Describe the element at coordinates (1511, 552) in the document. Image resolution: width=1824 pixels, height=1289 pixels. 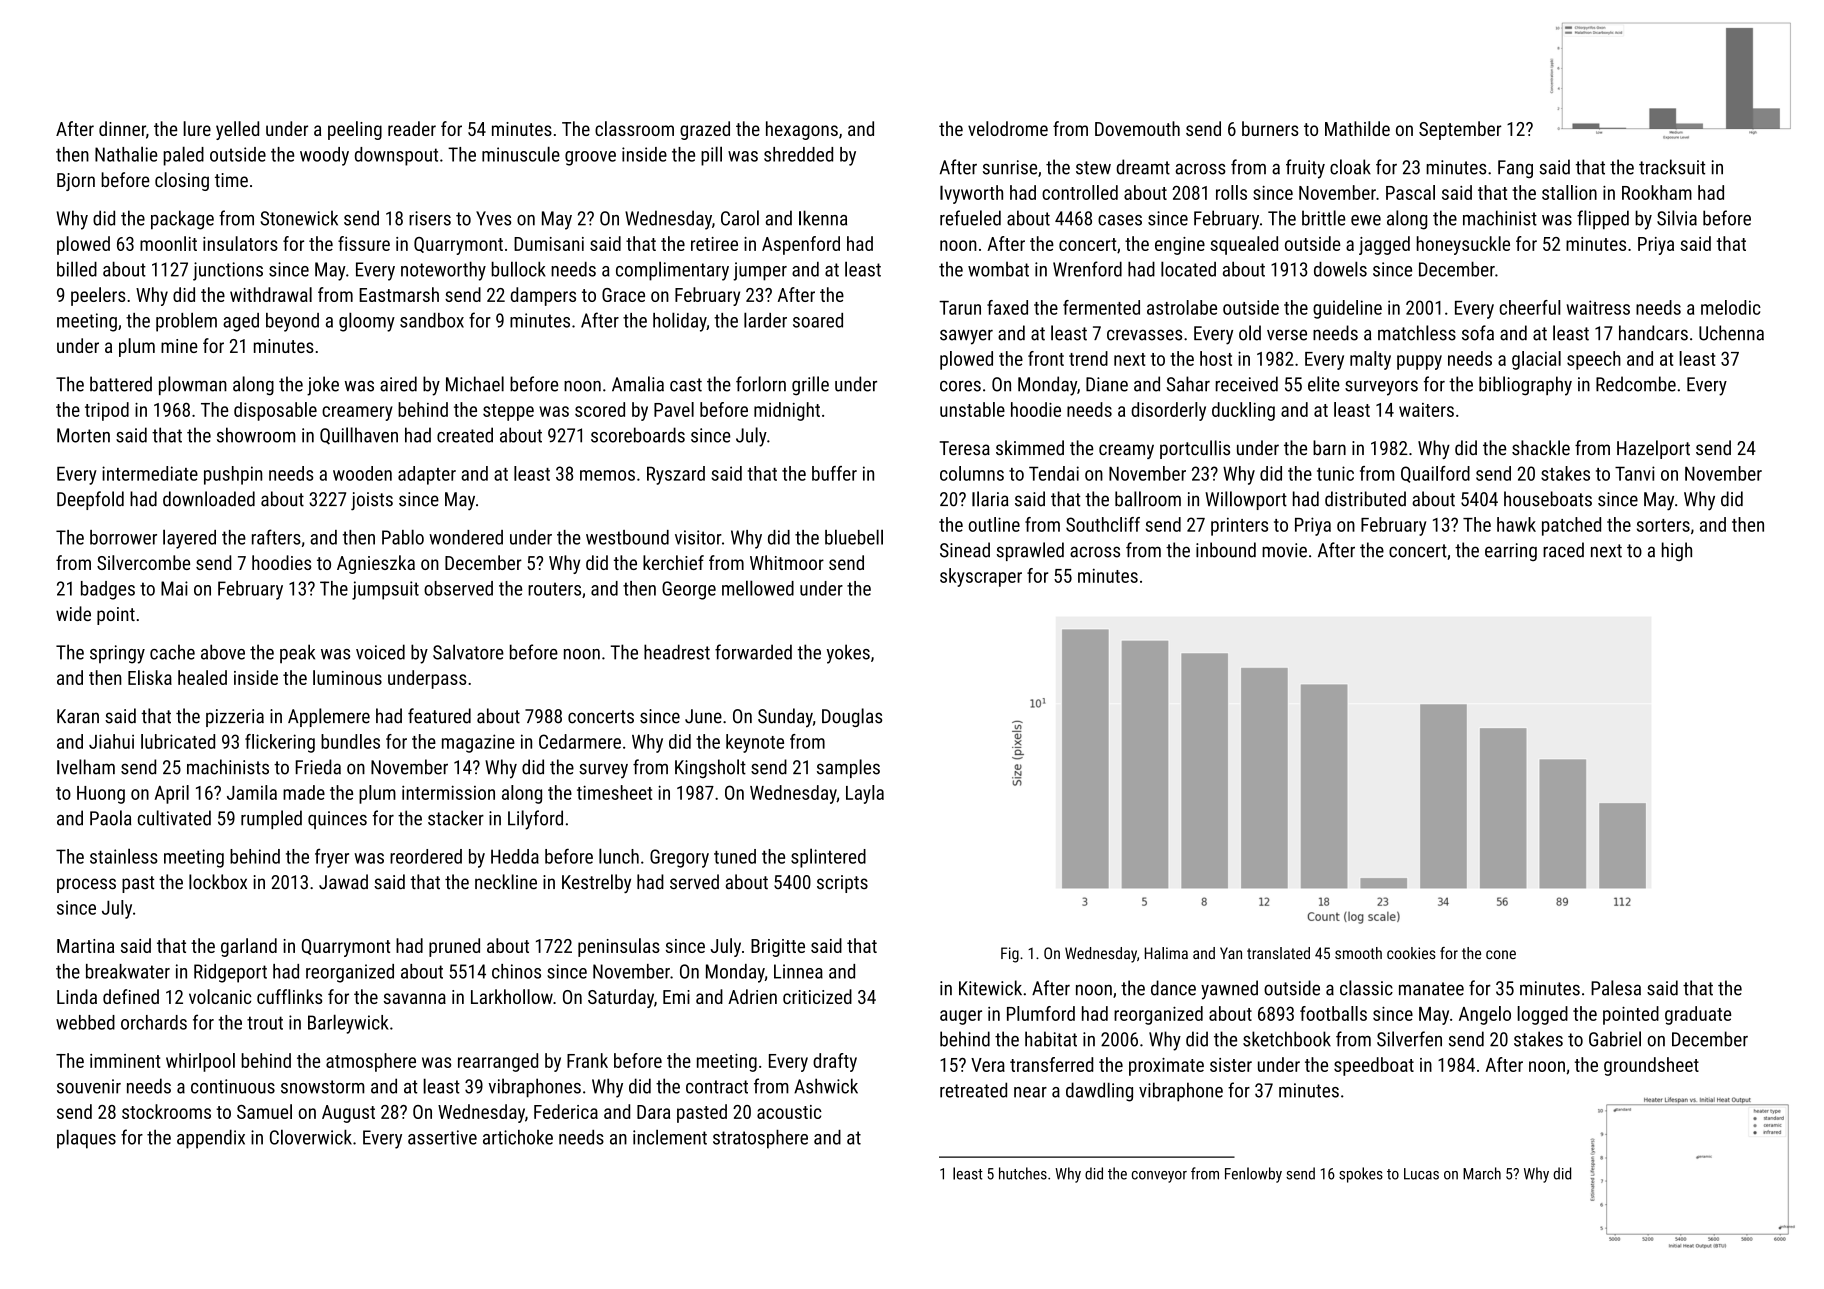
I see `earring` at that location.
